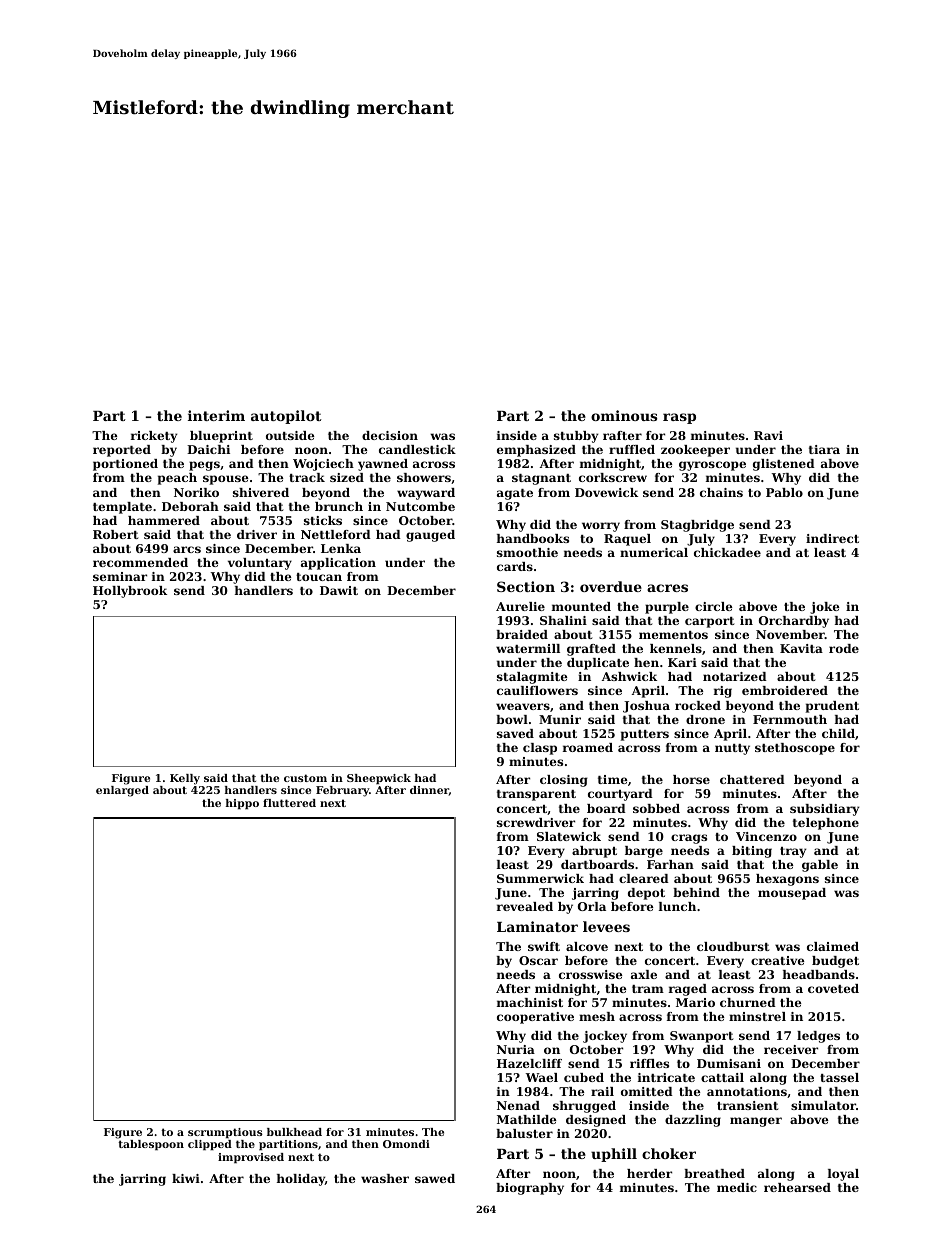 This screenshot has height=1233, width=952. I want to click on reported, so click(122, 451).
